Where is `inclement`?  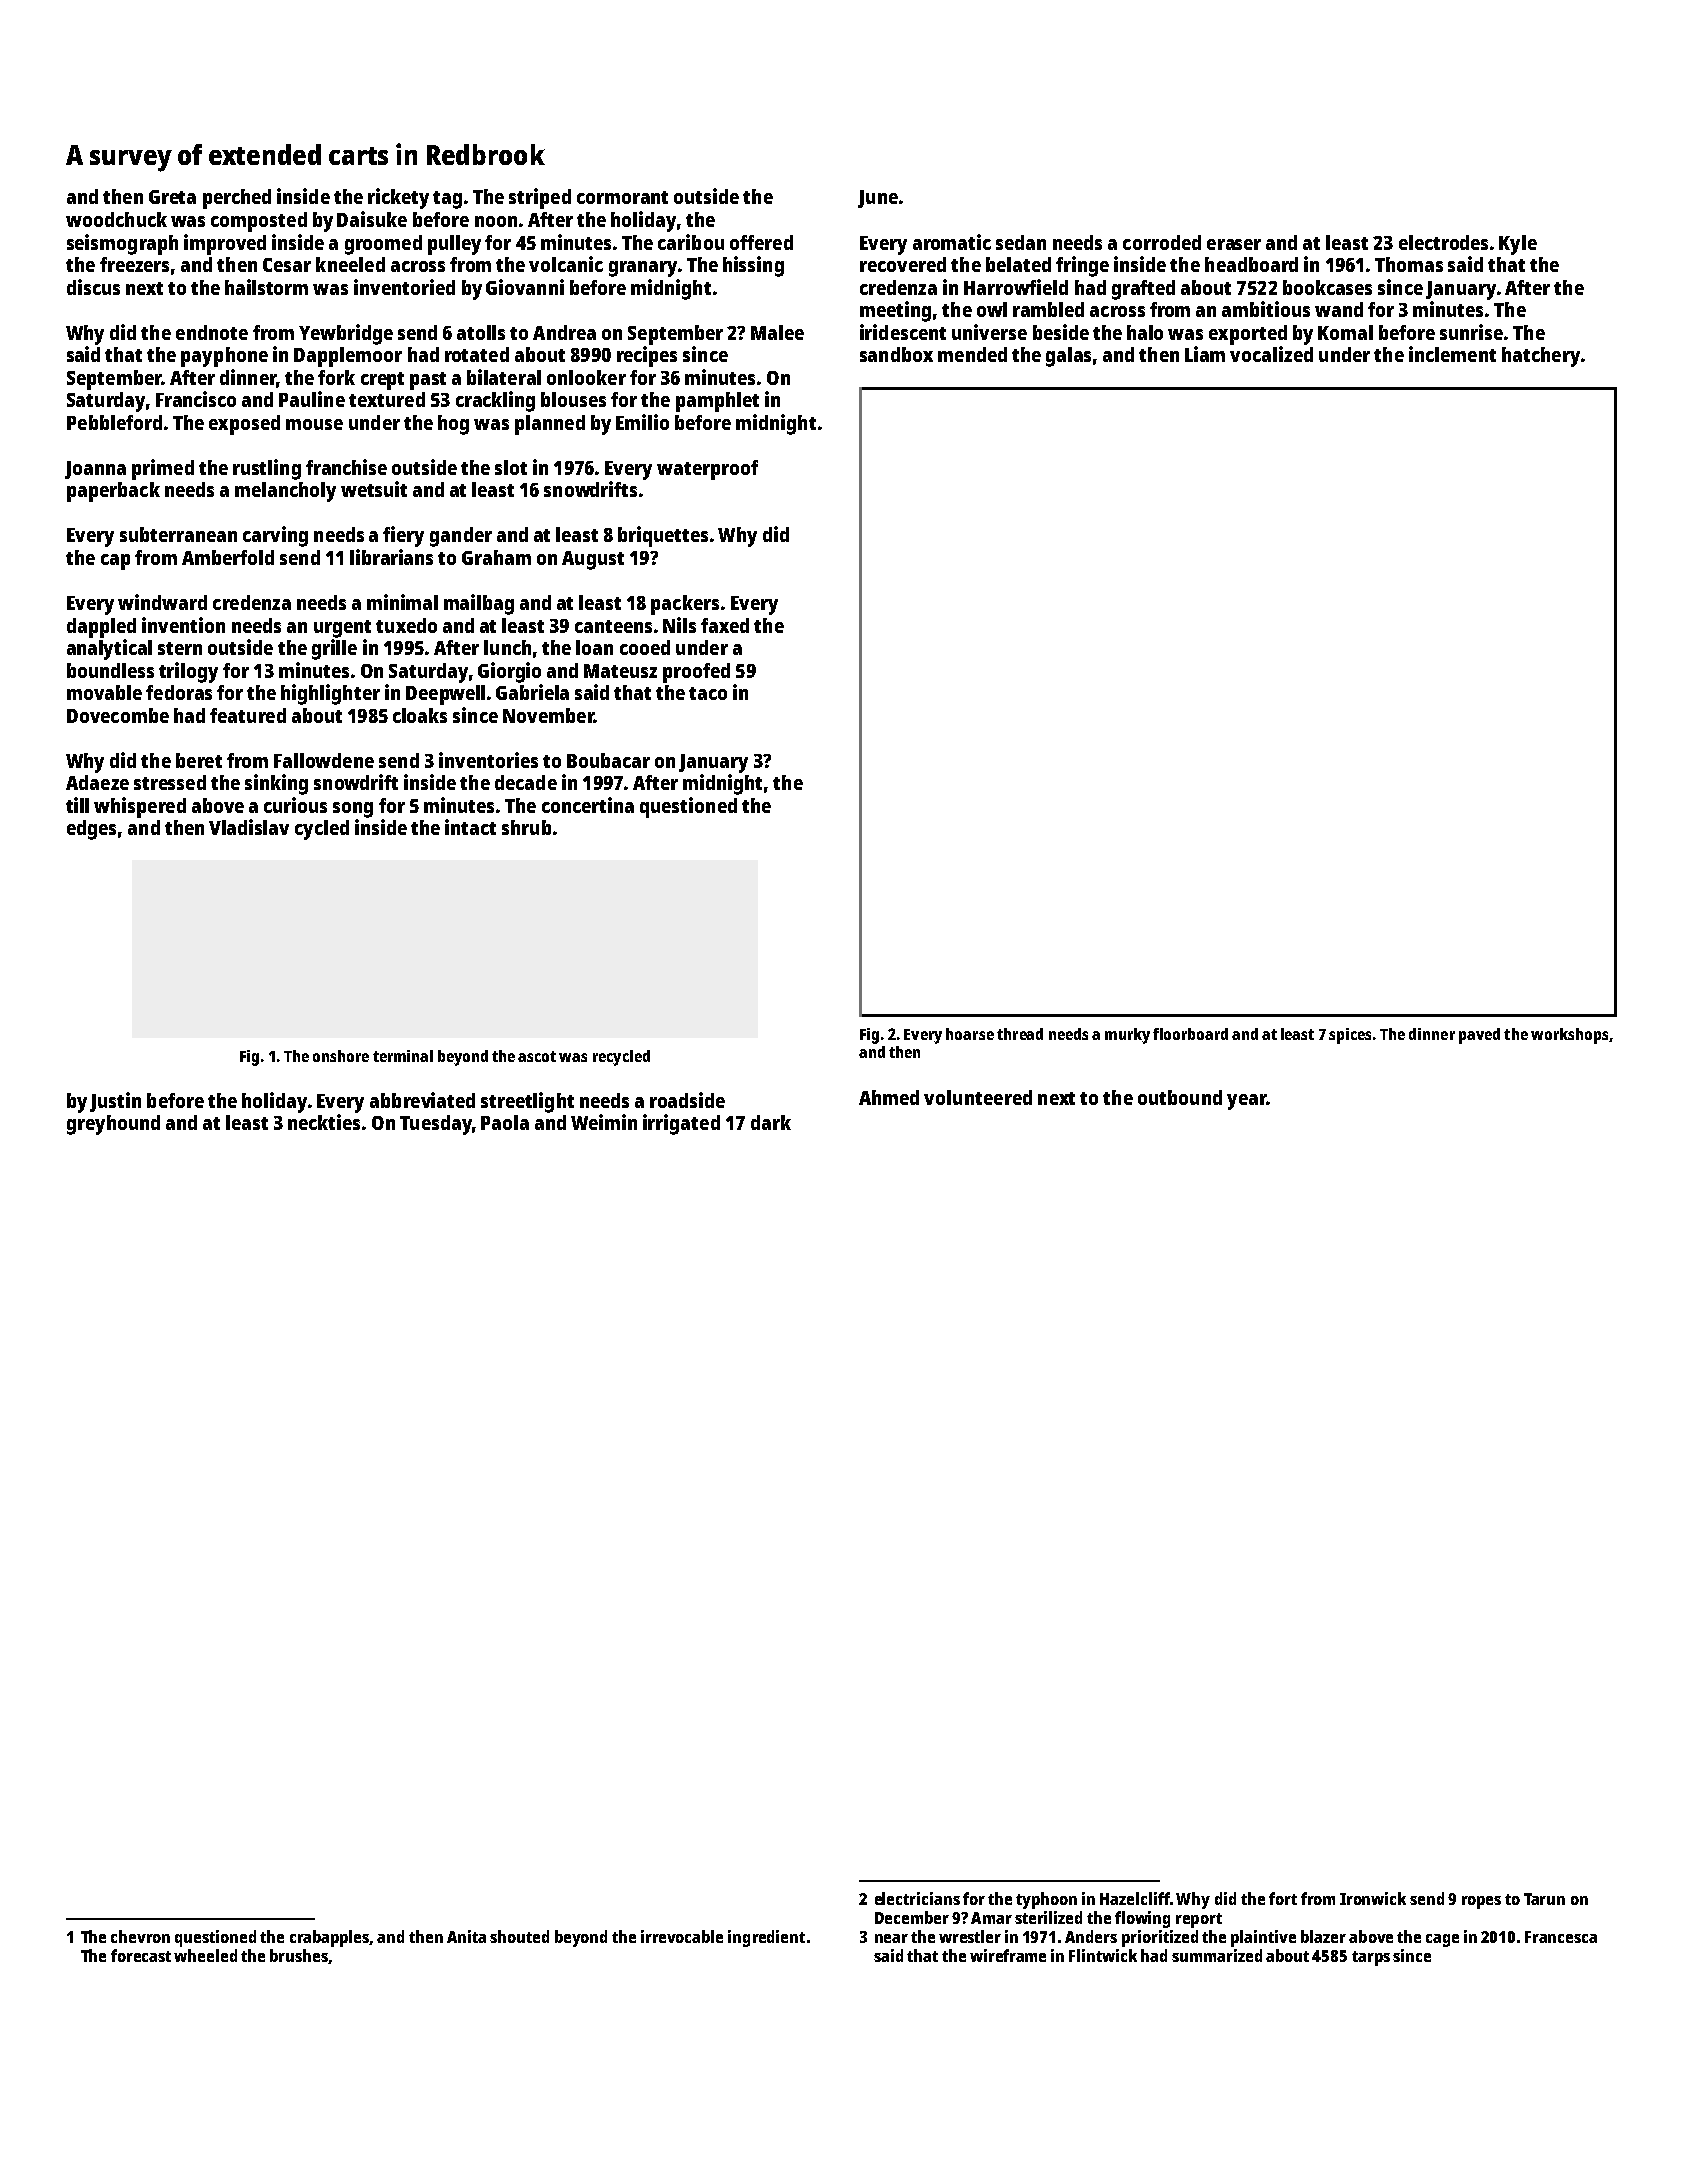 inclement is located at coordinates (1452, 354).
